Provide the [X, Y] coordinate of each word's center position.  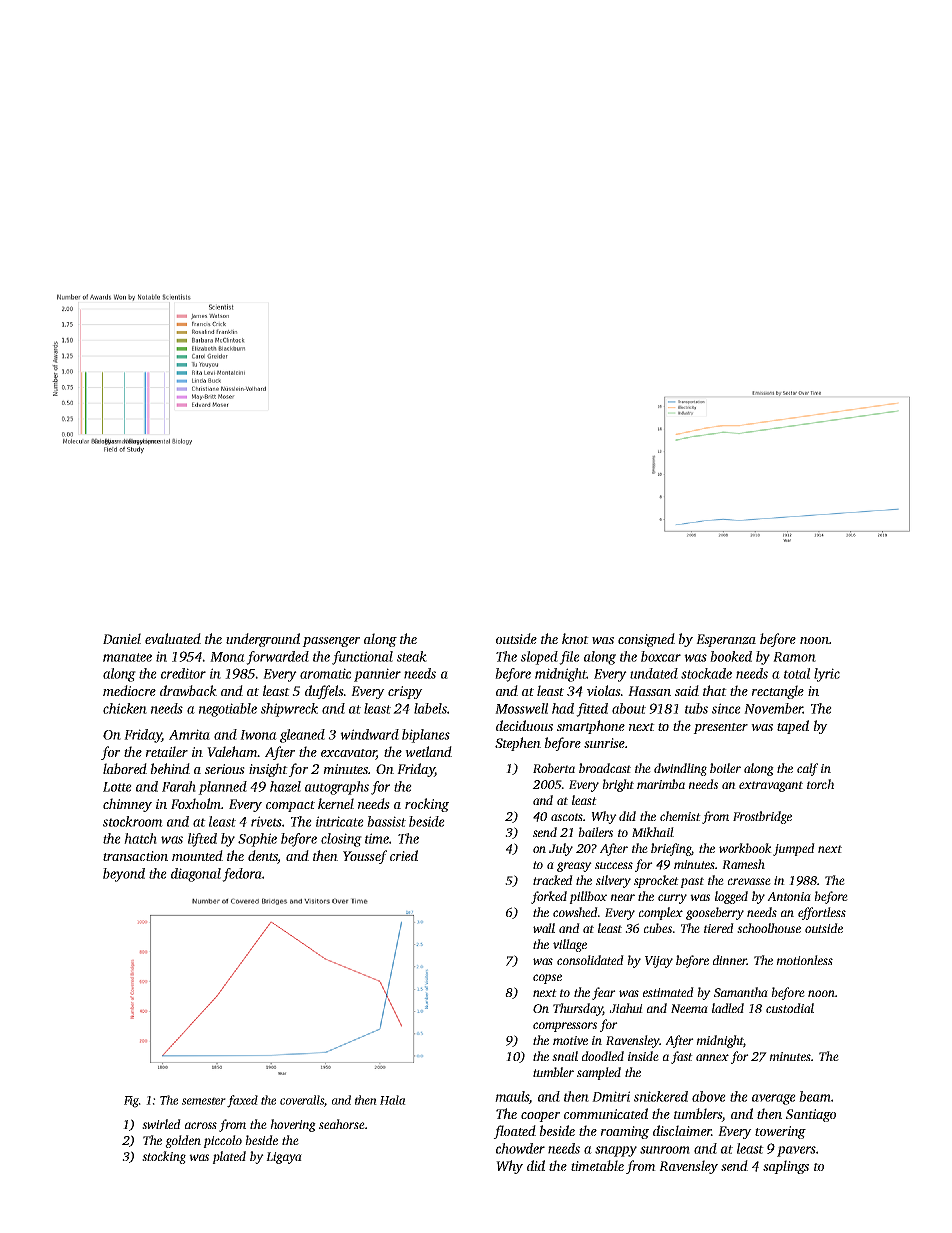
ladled [728, 1008]
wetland [428, 751]
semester [204, 1101]
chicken [125, 708]
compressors [565, 1027]
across [201, 1125]
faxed [242, 1101]
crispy [405, 692]
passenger [331, 642]
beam [815, 1096]
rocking [427, 805]
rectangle [778, 692]
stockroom [133, 821]
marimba [661, 784]
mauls [512, 1097]
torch [820, 784]
